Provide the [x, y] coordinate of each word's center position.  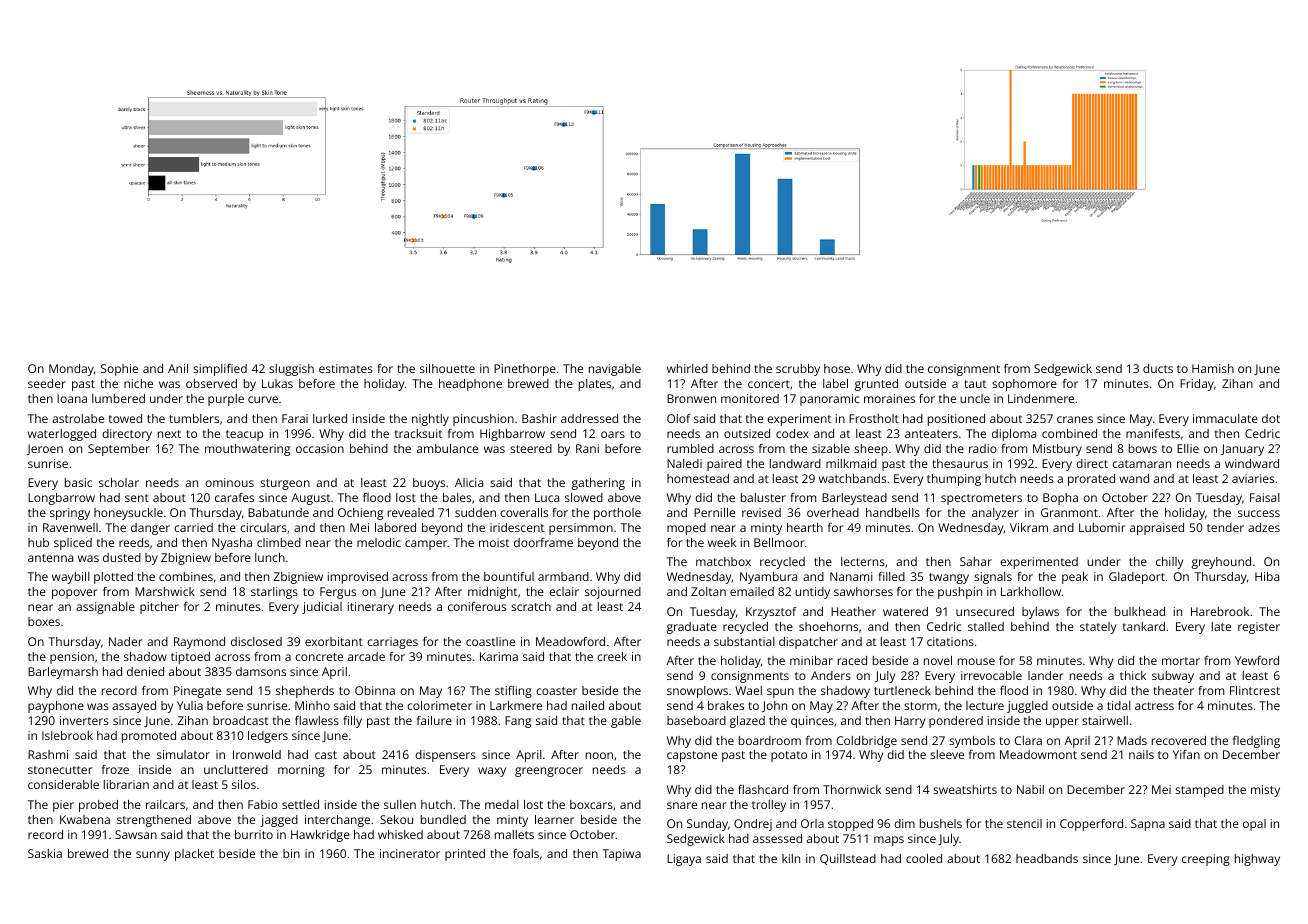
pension [72, 658]
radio [983, 448]
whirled [687, 368]
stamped [1199, 791]
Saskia [45, 853]
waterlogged [62, 435]
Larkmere [516, 705]
